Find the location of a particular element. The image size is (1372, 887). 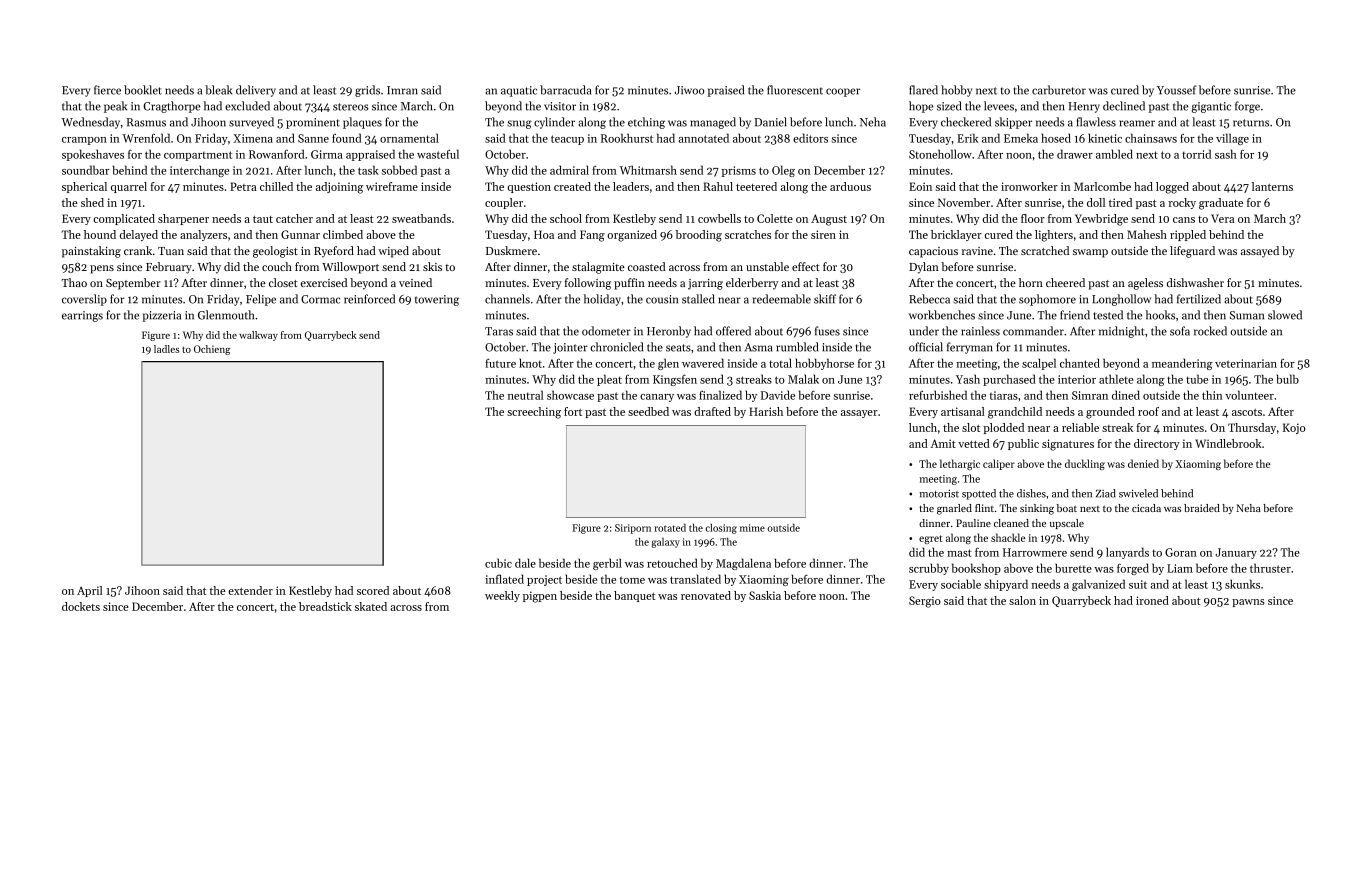

roof is located at coordinates (1148, 411).
